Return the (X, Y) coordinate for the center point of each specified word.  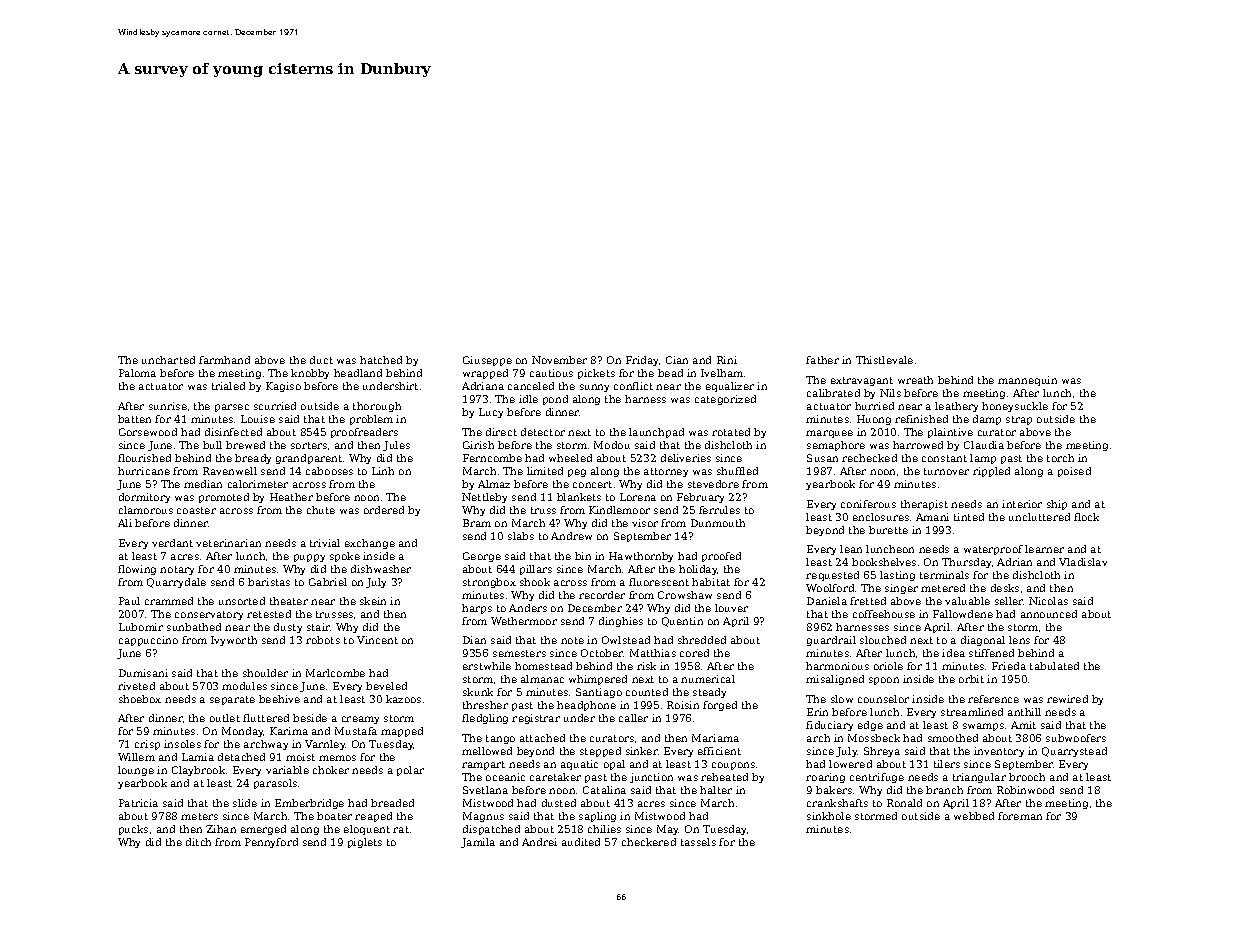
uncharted (168, 360)
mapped (402, 732)
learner (1044, 549)
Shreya (882, 752)
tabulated (1054, 666)
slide (245, 803)
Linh (383, 471)
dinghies (621, 622)
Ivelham (722, 373)
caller (633, 718)
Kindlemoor (619, 510)
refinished (921, 419)
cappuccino (148, 641)
